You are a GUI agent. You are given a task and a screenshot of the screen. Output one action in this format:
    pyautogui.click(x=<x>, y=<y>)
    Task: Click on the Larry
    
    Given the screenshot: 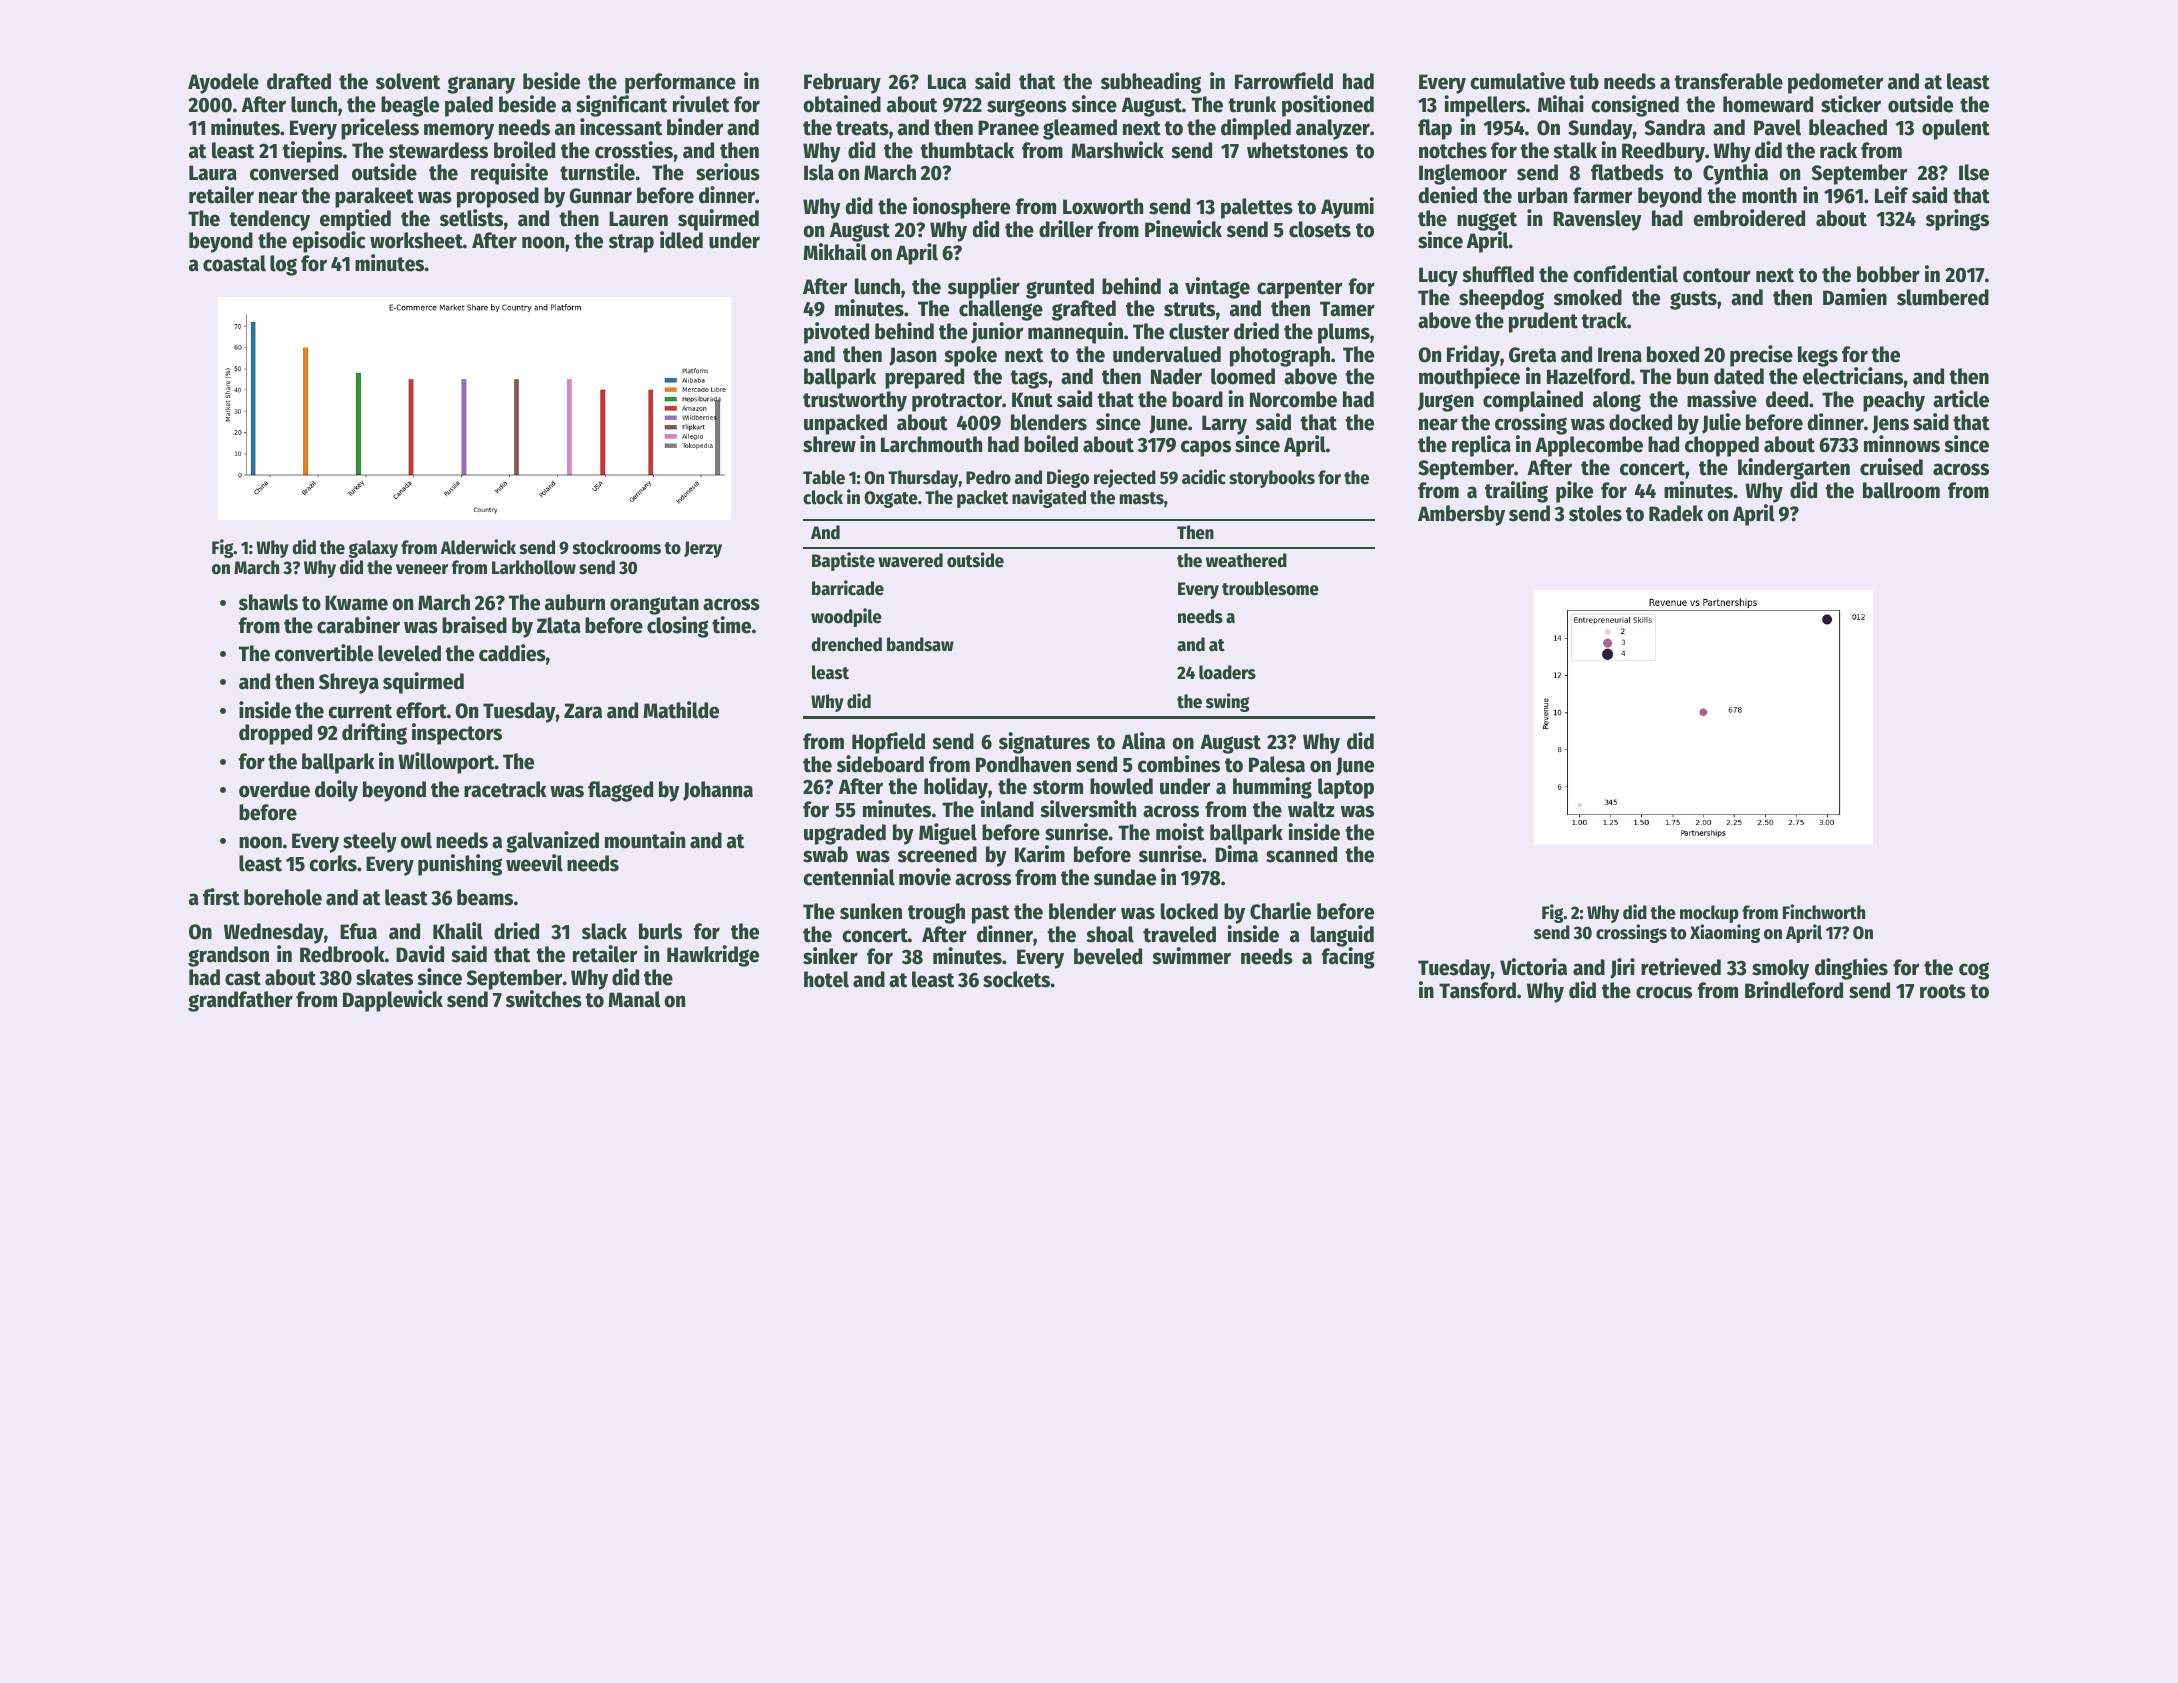 What is the action you would take?
    pyautogui.click(x=1225, y=425)
